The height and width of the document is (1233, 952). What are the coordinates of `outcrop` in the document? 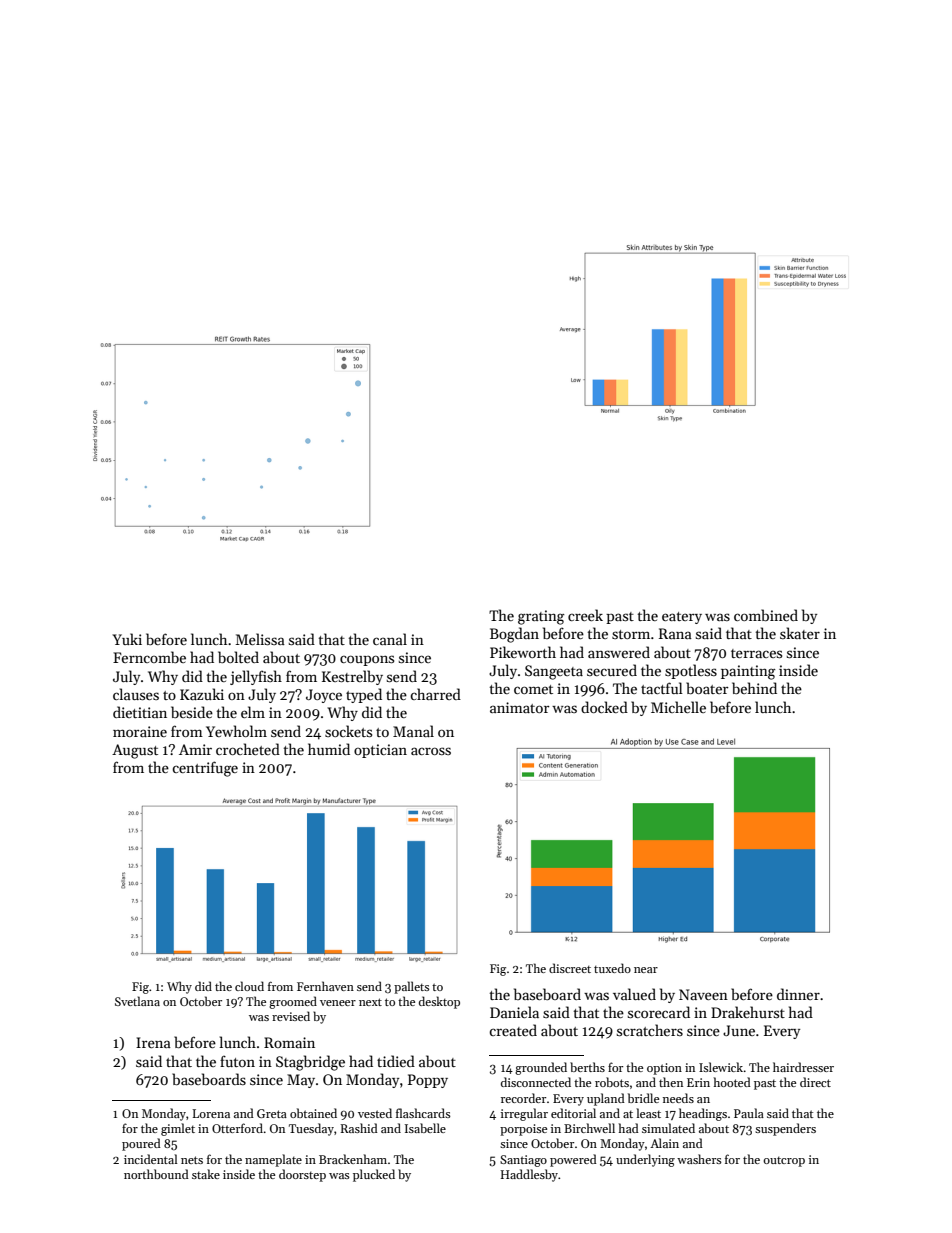 It's located at (784, 1161).
